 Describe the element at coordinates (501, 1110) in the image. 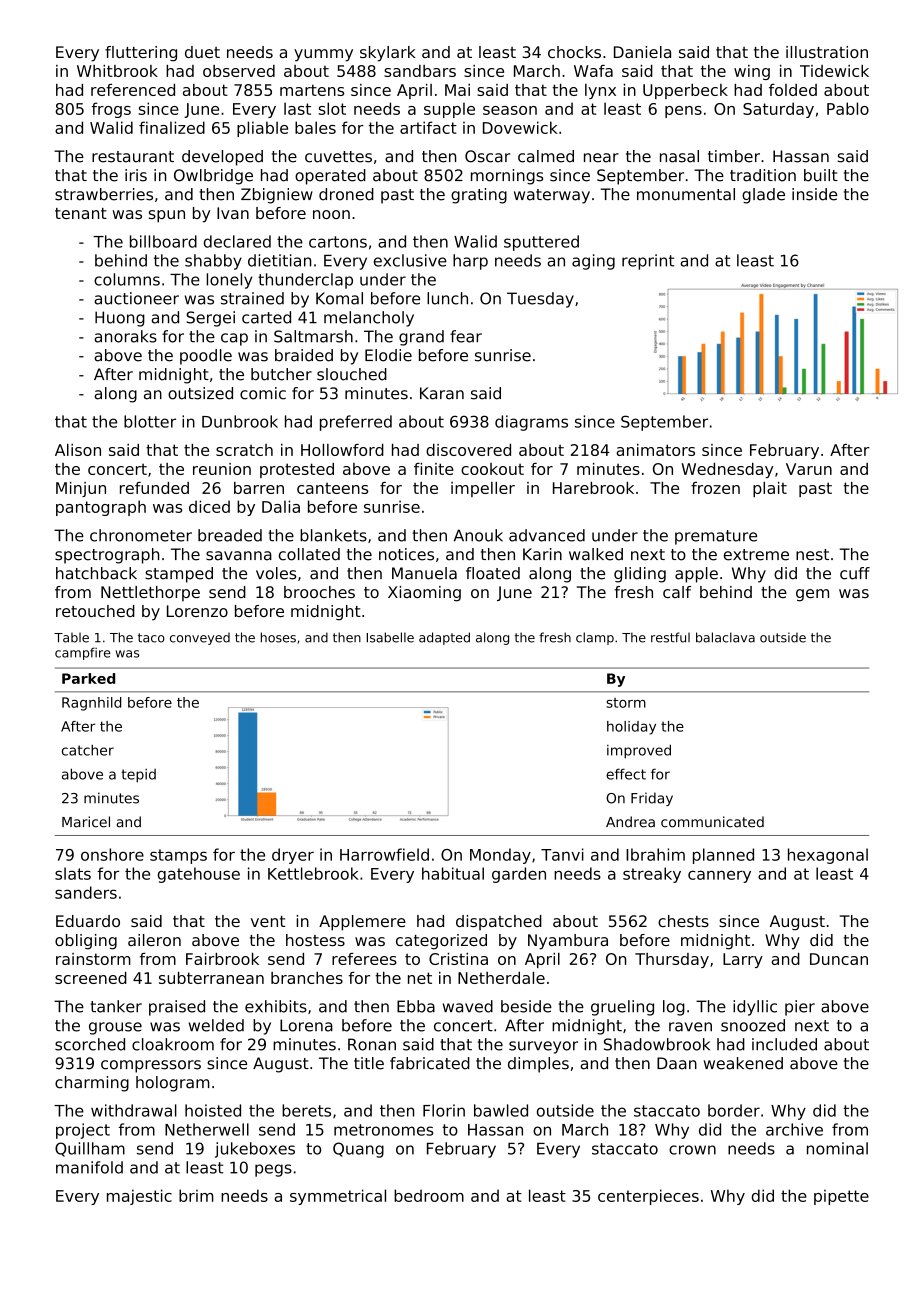

I see `bawled` at that location.
